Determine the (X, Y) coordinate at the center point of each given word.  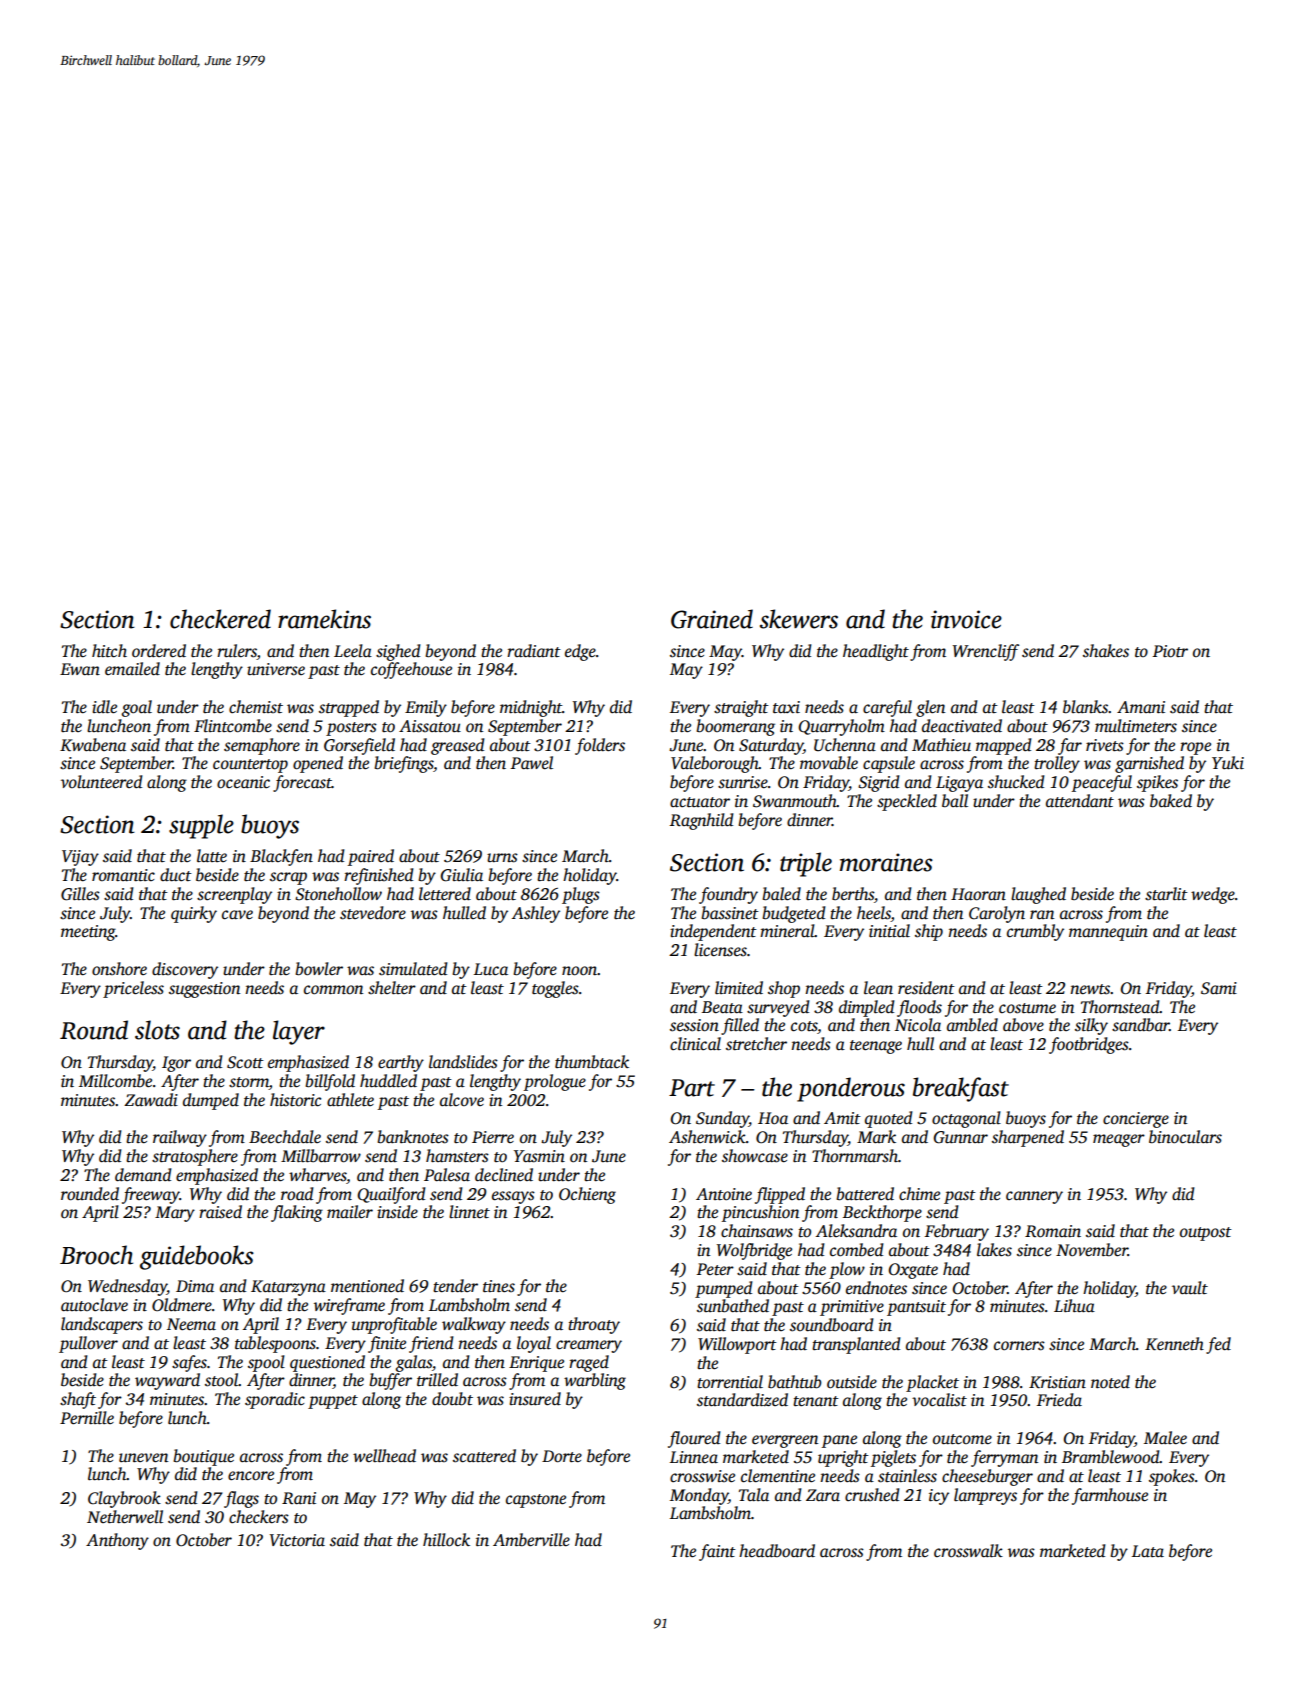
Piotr (1170, 651)
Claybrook (124, 1499)
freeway (151, 1195)
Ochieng (587, 1195)
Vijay (80, 858)
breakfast (961, 1089)
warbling (595, 1381)
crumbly (1035, 932)
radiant (534, 651)
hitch (109, 651)
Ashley (536, 914)
